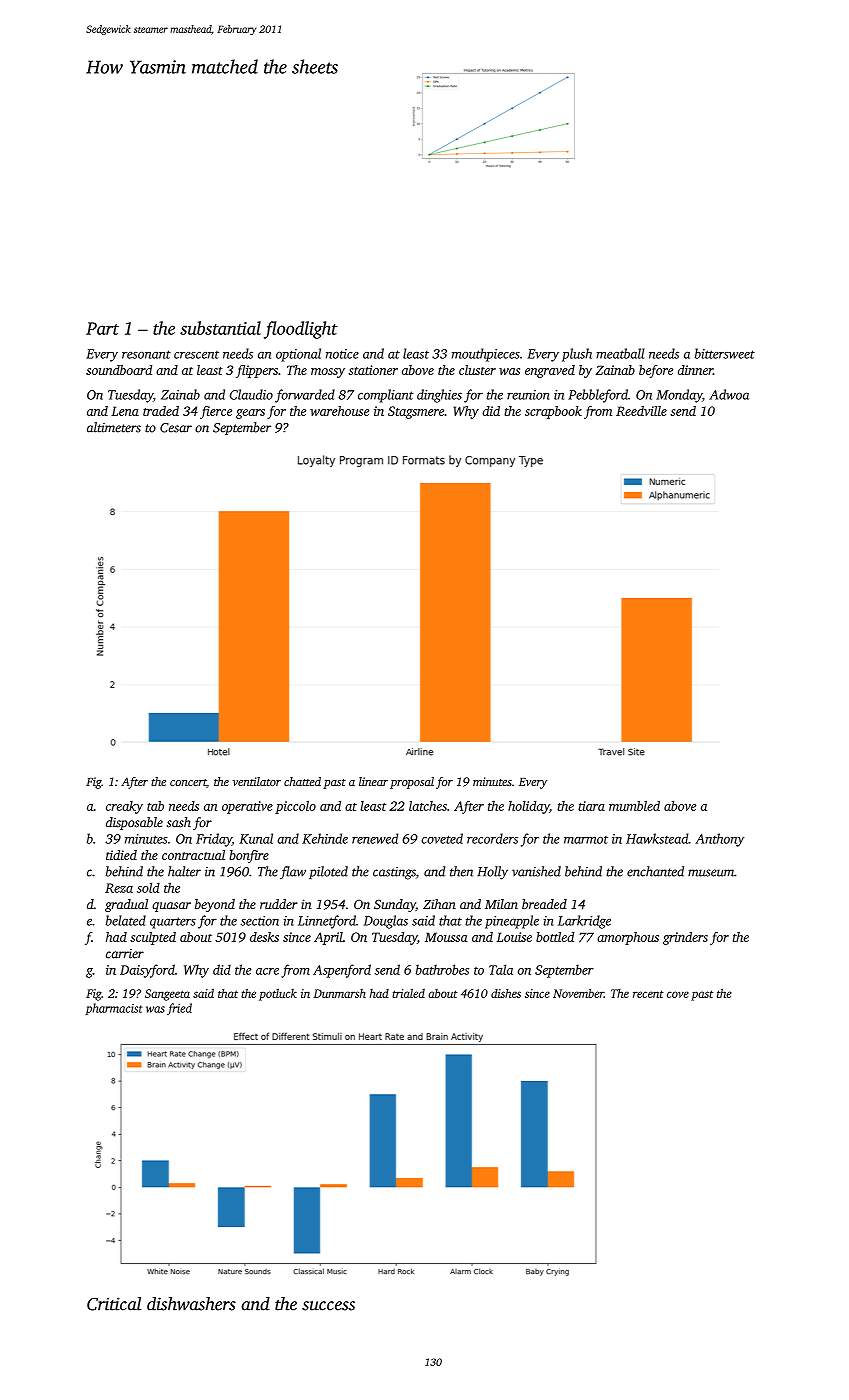  What do you see at coordinates (114, 1304) in the screenshot?
I see `Critical` at bounding box center [114, 1304].
